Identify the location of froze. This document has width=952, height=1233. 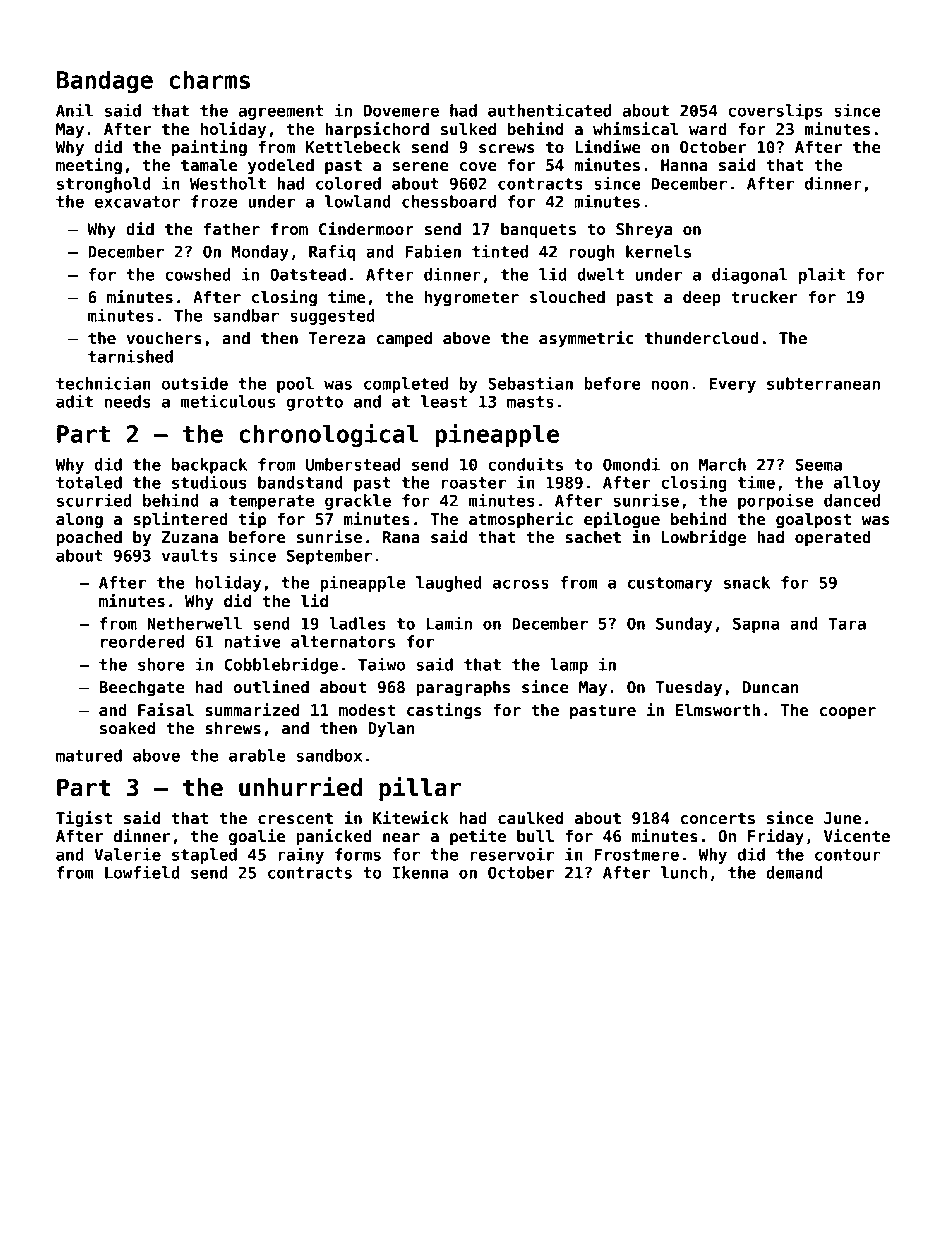
(214, 201).
